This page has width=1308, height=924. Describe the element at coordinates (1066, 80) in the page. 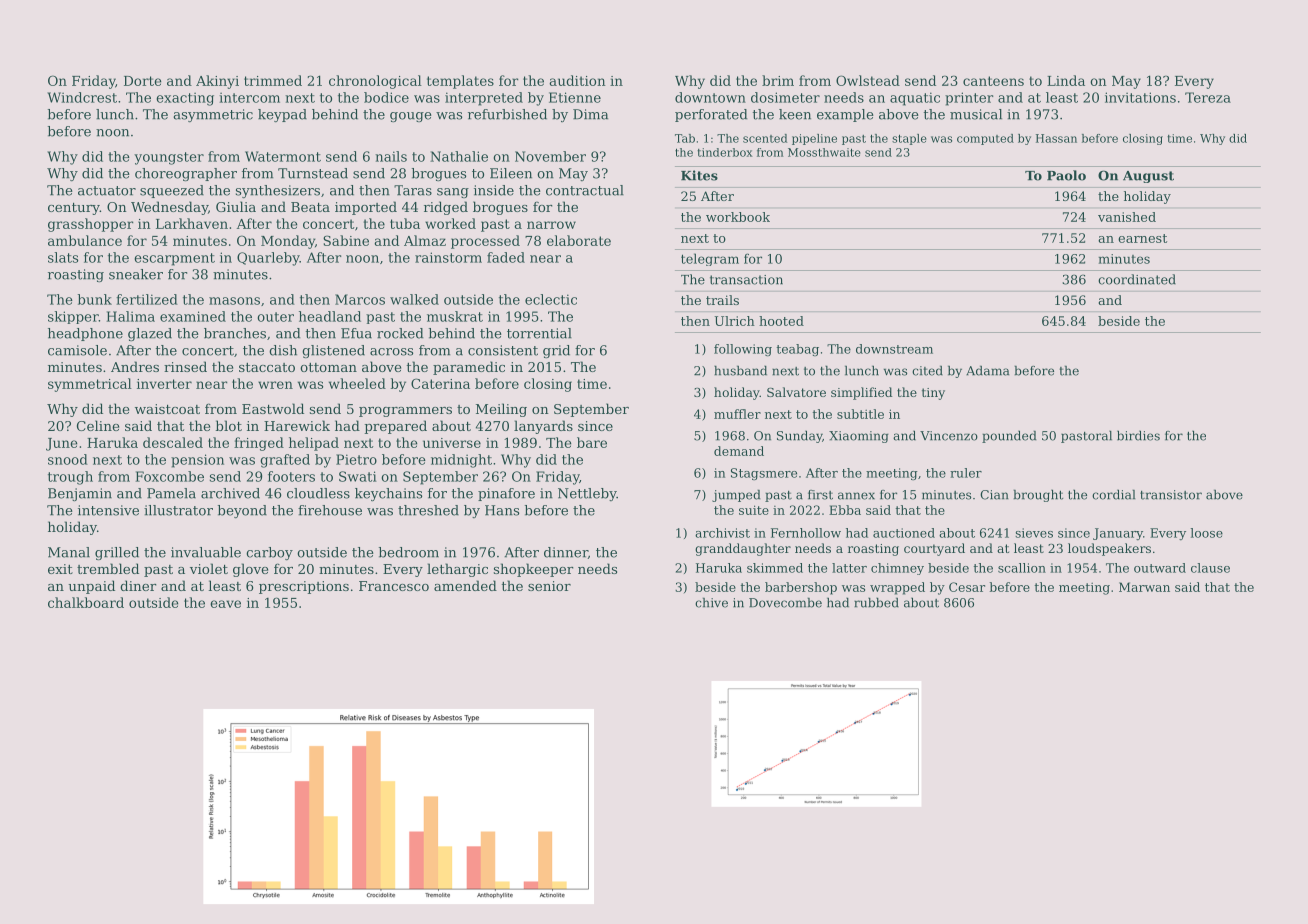

I see `Linda` at that location.
